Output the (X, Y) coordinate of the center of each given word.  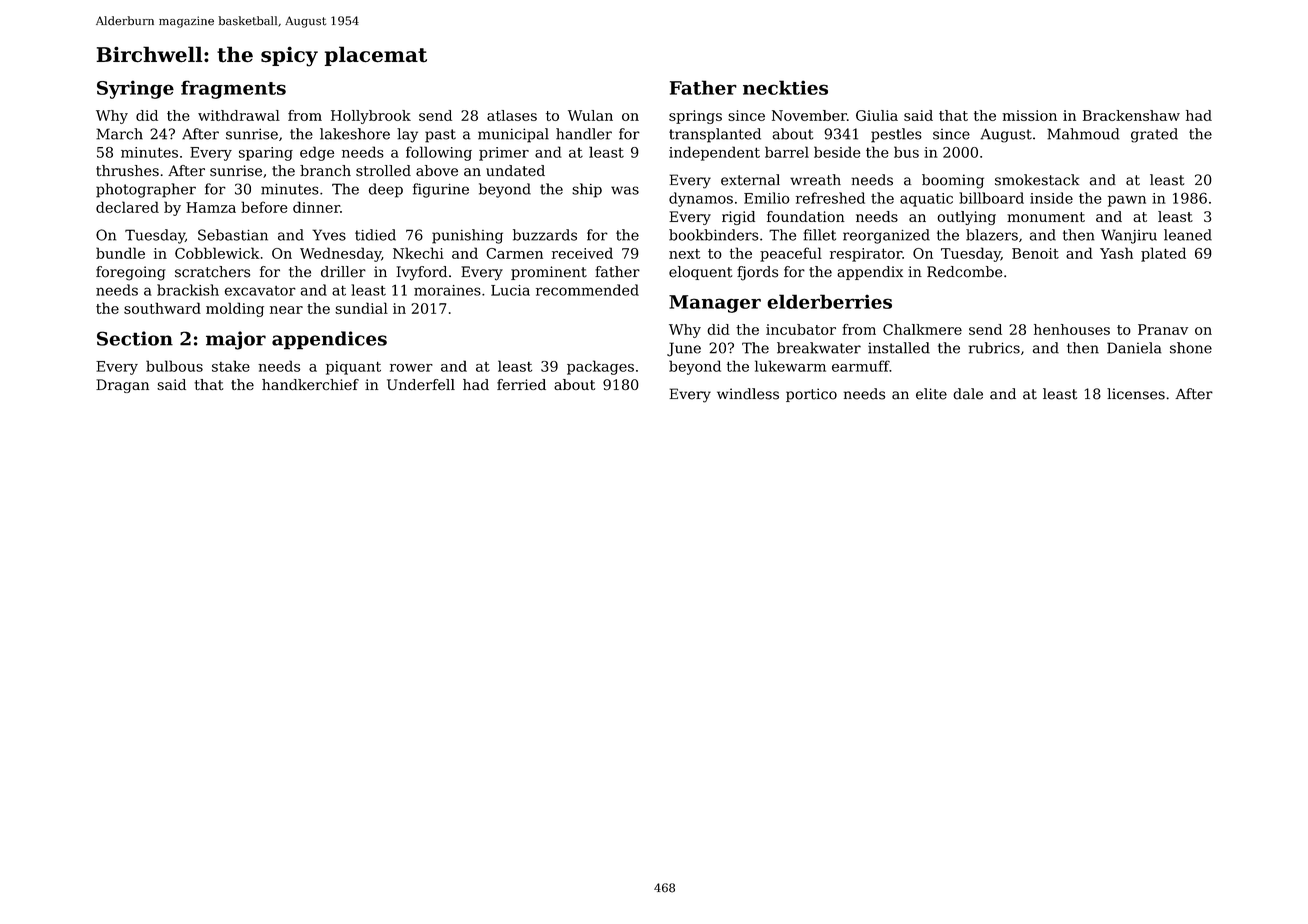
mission (1029, 115)
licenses (1136, 394)
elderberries (829, 301)
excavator (260, 291)
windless (748, 394)
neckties (785, 87)
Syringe (135, 89)
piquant (353, 368)
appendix (870, 273)
